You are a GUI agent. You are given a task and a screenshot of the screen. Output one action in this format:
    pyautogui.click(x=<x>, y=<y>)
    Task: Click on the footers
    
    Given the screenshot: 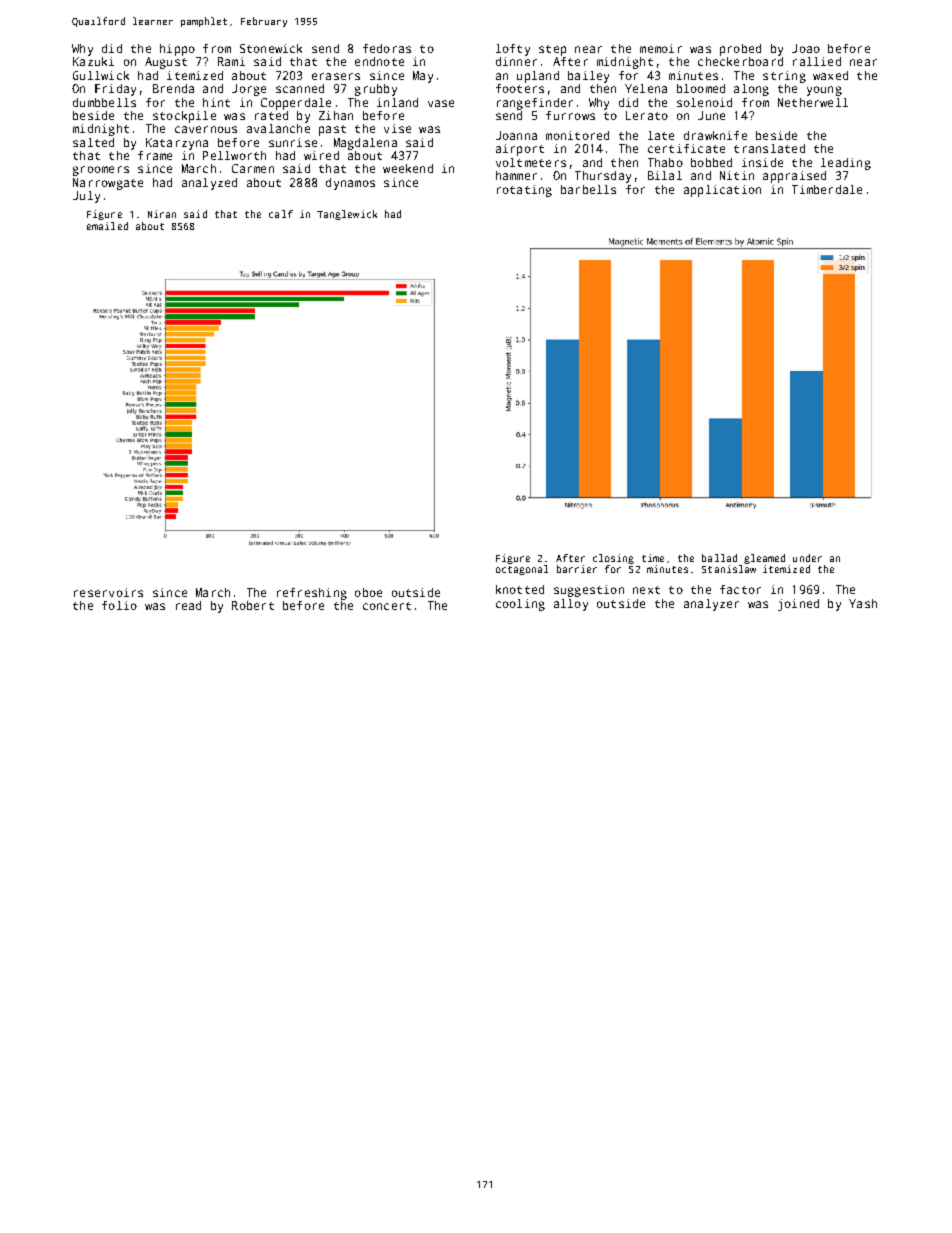 What is the action you would take?
    pyautogui.click(x=520, y=88)
